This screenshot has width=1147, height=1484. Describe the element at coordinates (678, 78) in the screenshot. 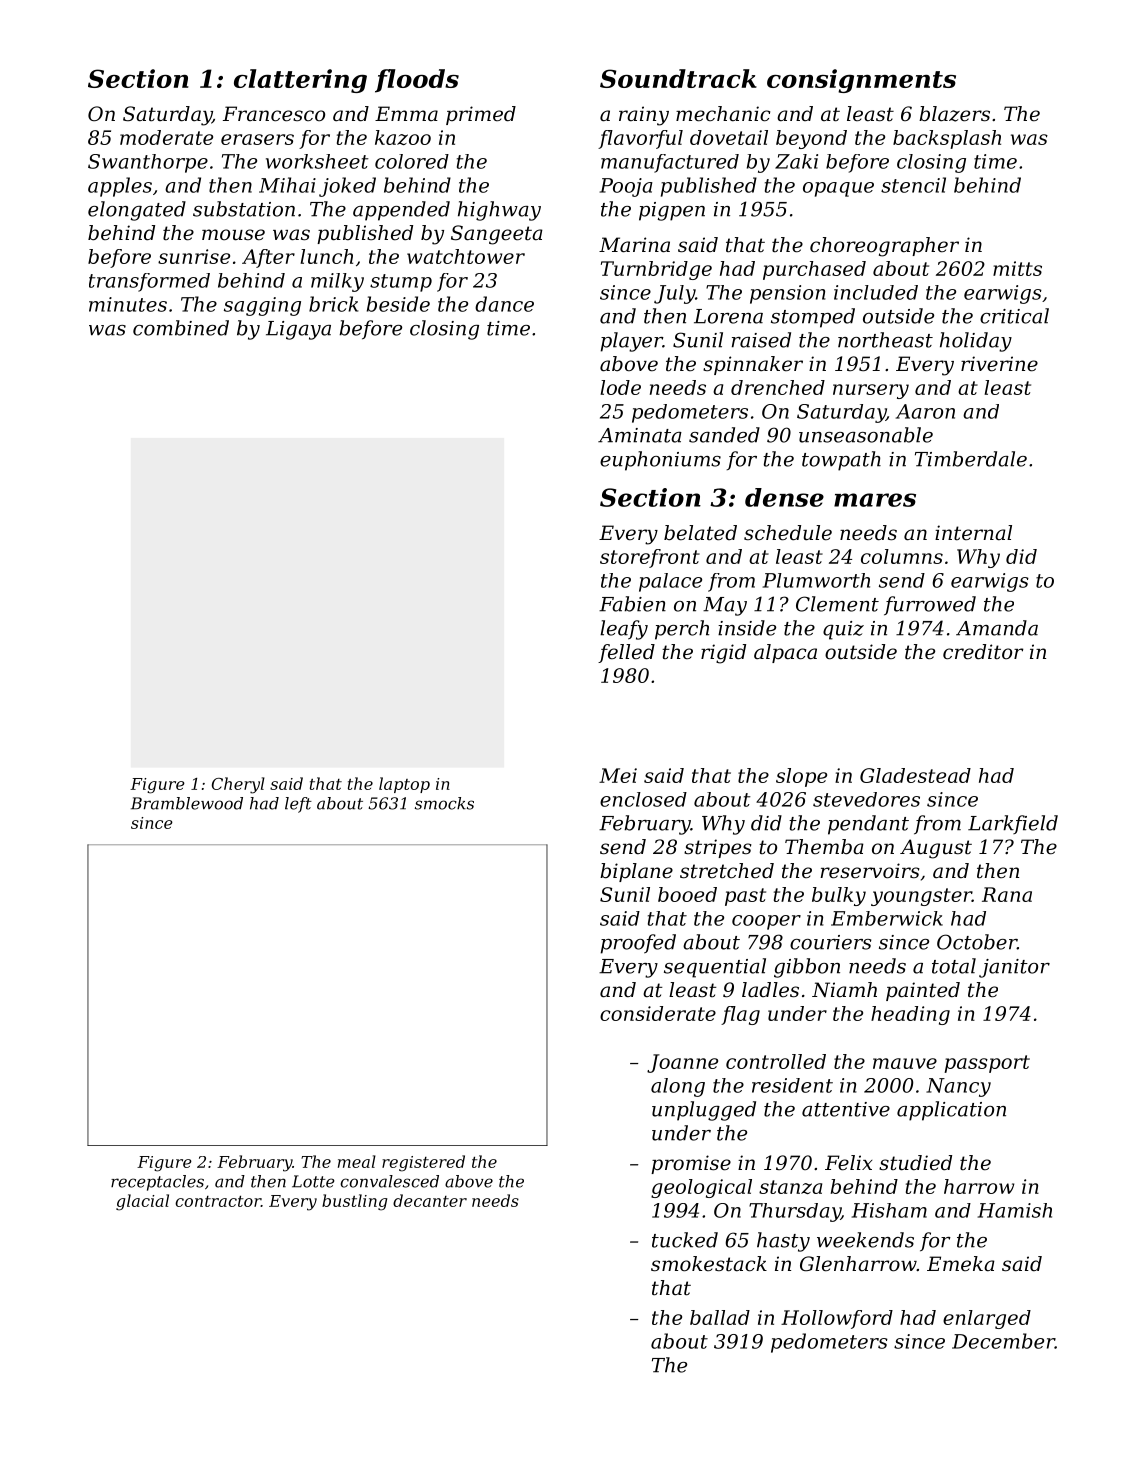

I see `Soundtrack` at that location.
